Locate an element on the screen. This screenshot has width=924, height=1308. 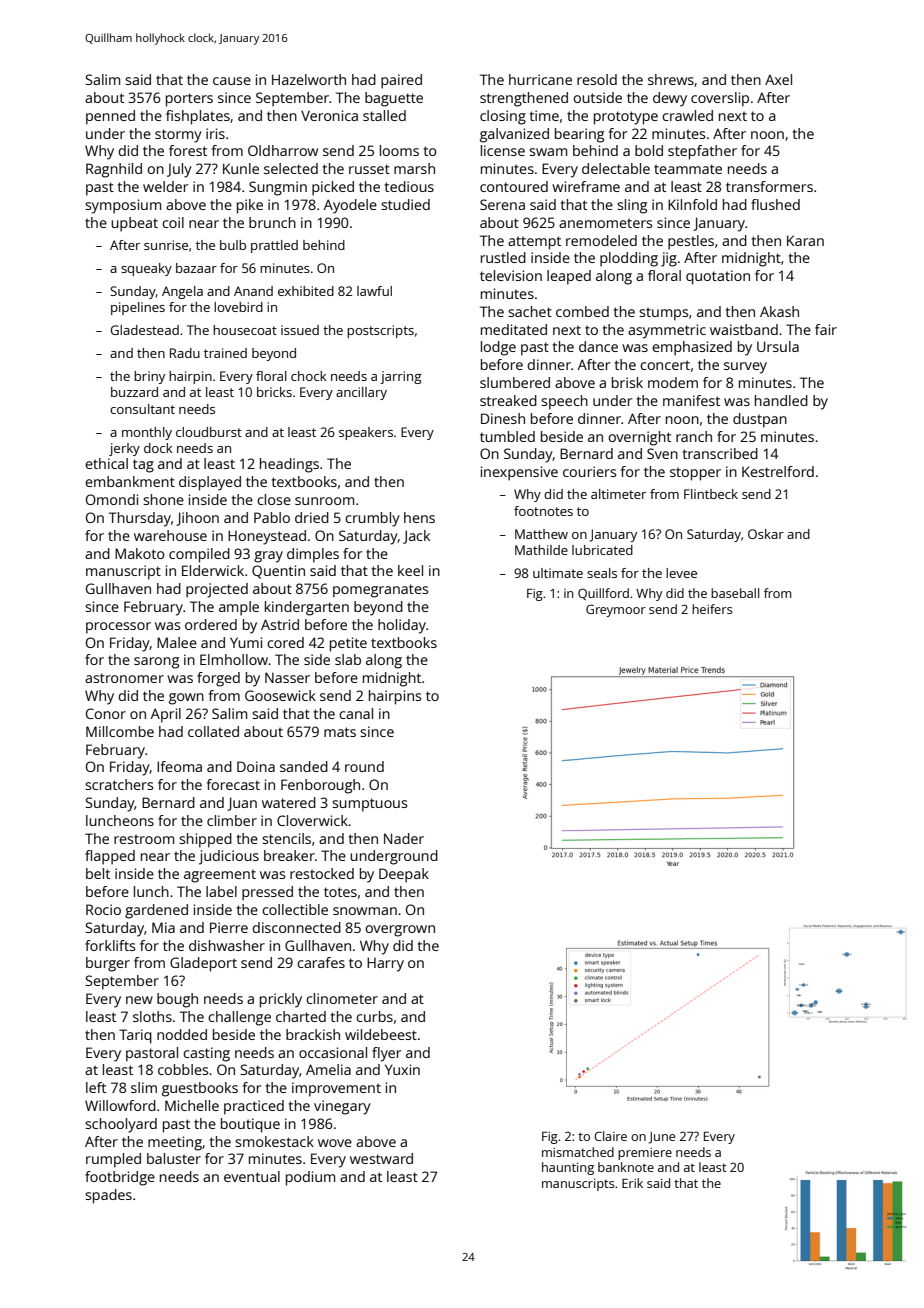
cause is located at coordinates (232, 81).
